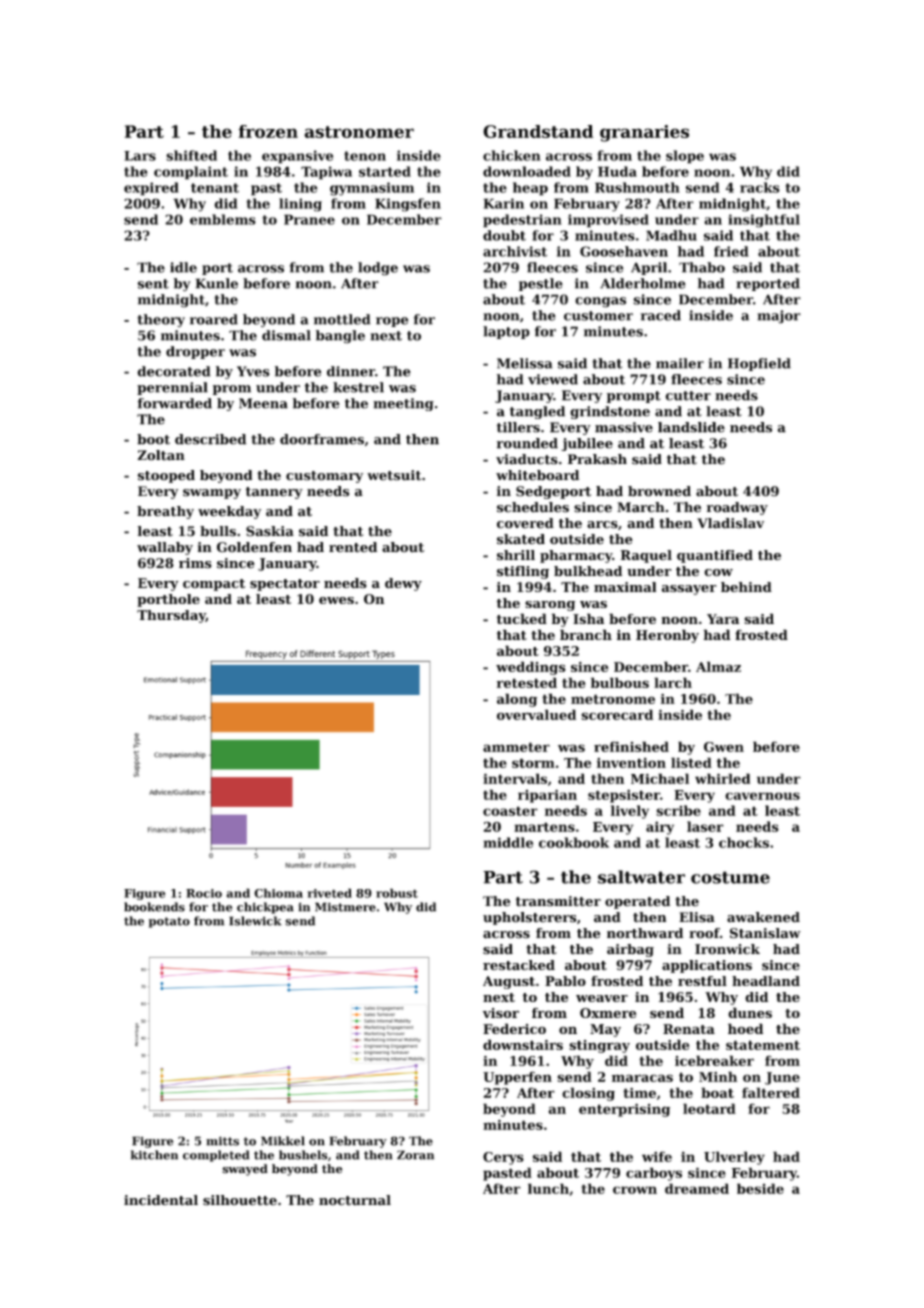 This page has height=1308, width=924. I want to click on statement, so click(763, 1045).
